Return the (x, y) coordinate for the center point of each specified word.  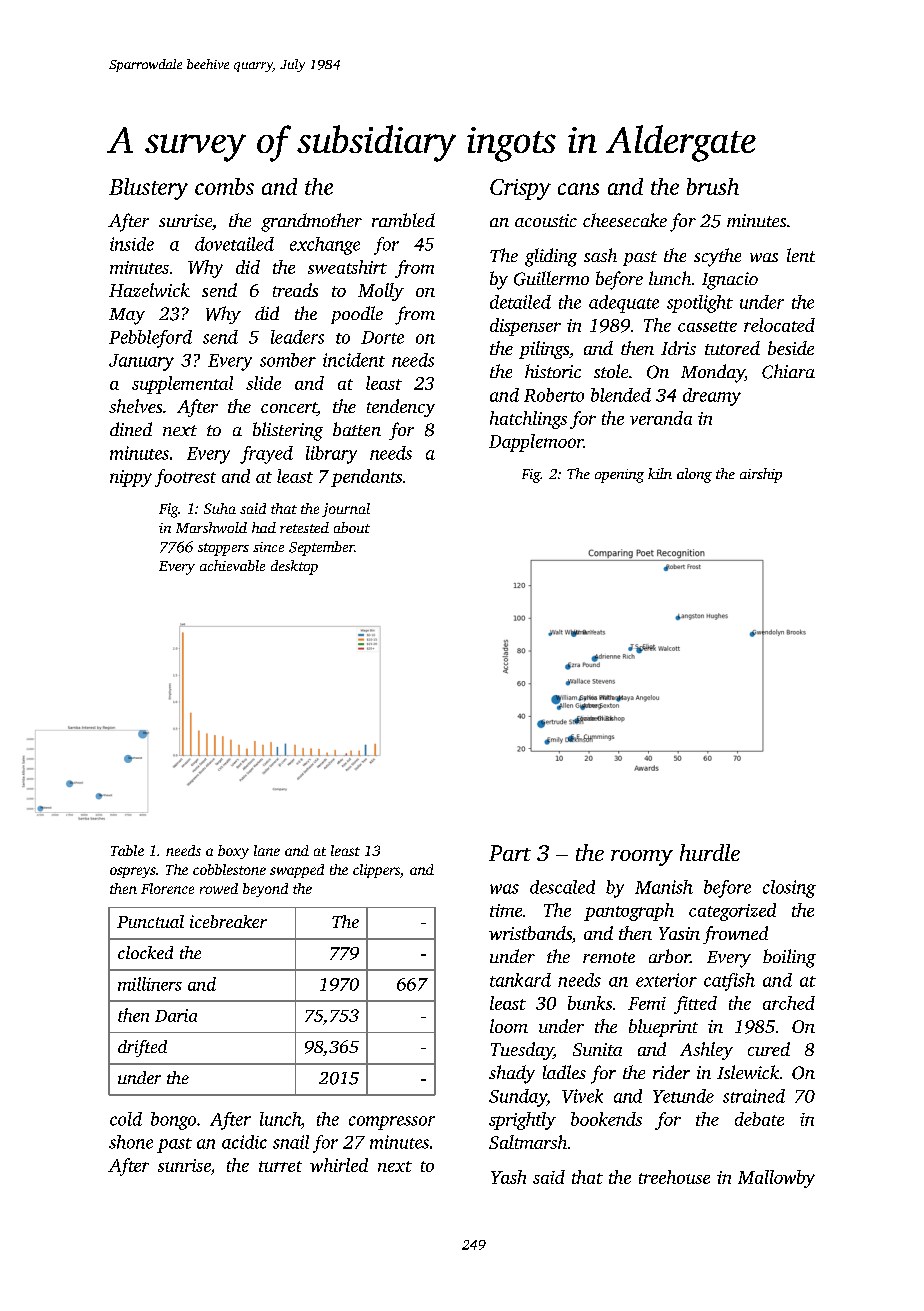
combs (224, 186)
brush (713, 186)
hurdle (710, 852)
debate (759, 1119)
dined (131, 429)
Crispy (520, 189)
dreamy (712, 397)
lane (267, 850)
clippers (376, 871)
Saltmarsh (528, 1142)
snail (291, 1142)
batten (357, 429)
